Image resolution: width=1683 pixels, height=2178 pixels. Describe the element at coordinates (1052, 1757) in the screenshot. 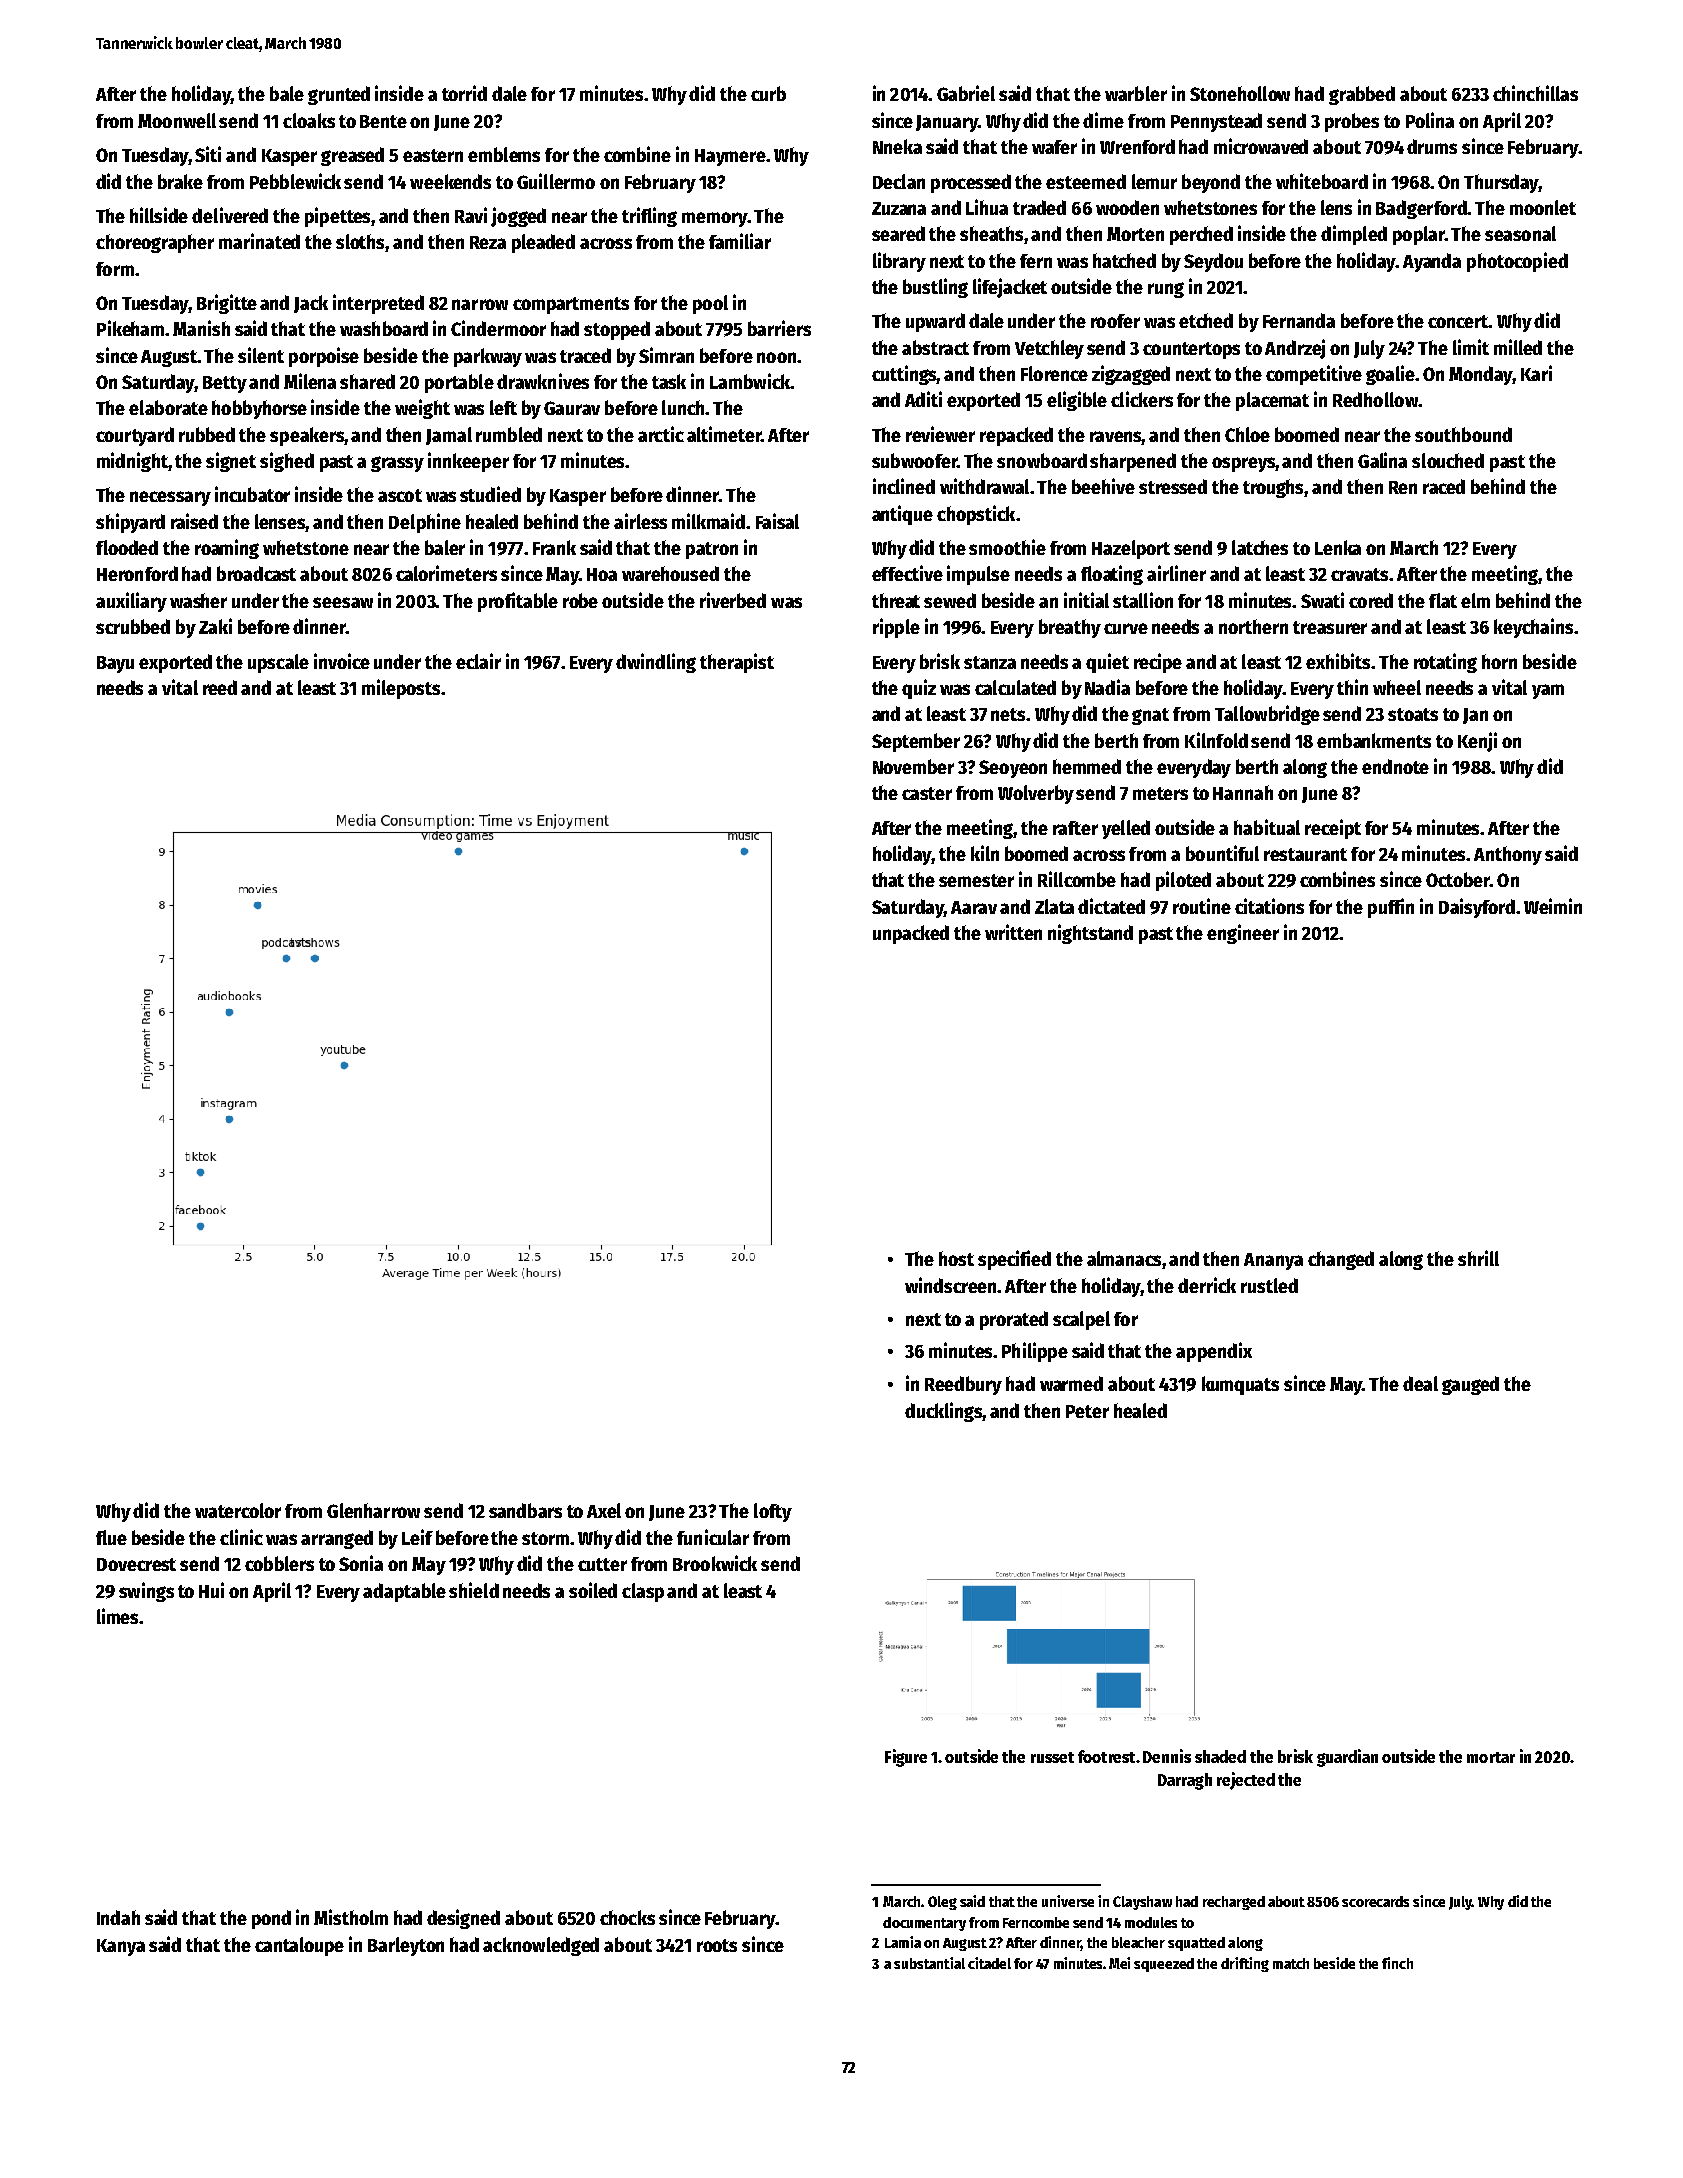

I see `russet` at that location.
